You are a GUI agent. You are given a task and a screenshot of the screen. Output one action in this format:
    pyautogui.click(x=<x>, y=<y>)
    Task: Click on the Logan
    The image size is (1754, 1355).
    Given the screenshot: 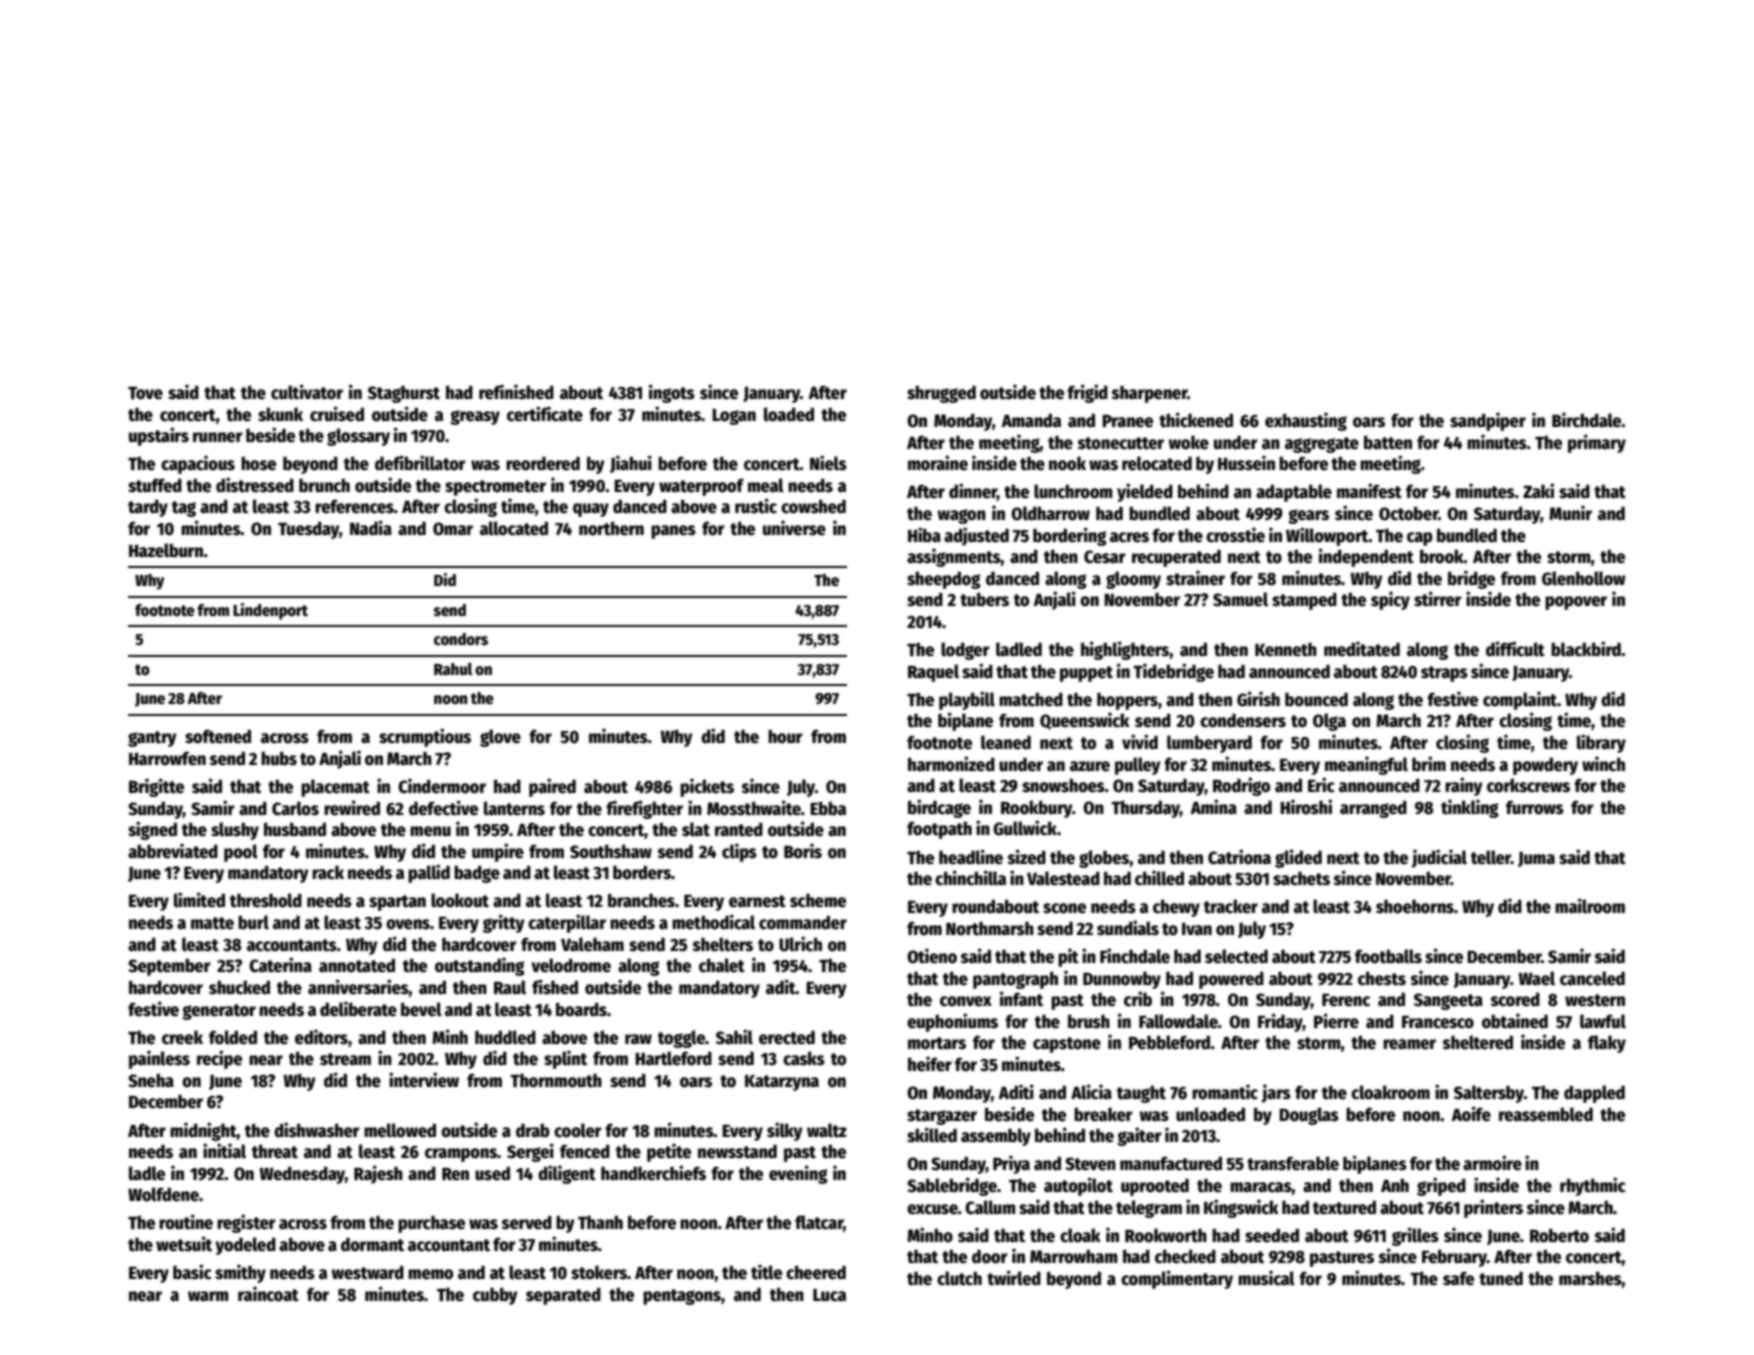 What is the action you would take?
    pyautogui.click(x=734, y=417)
